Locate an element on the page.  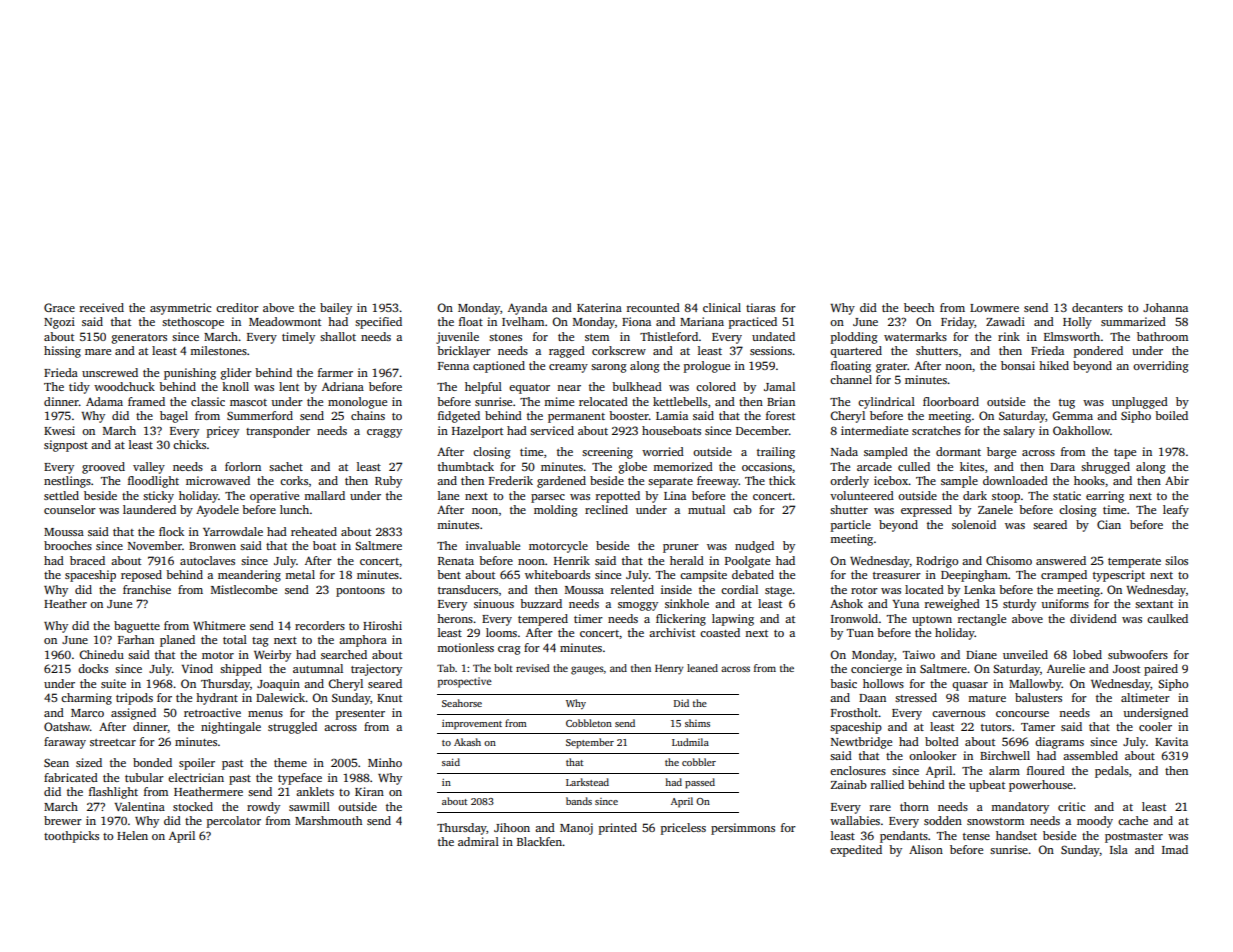
thumbtack is located at coordinates (466, 466).
